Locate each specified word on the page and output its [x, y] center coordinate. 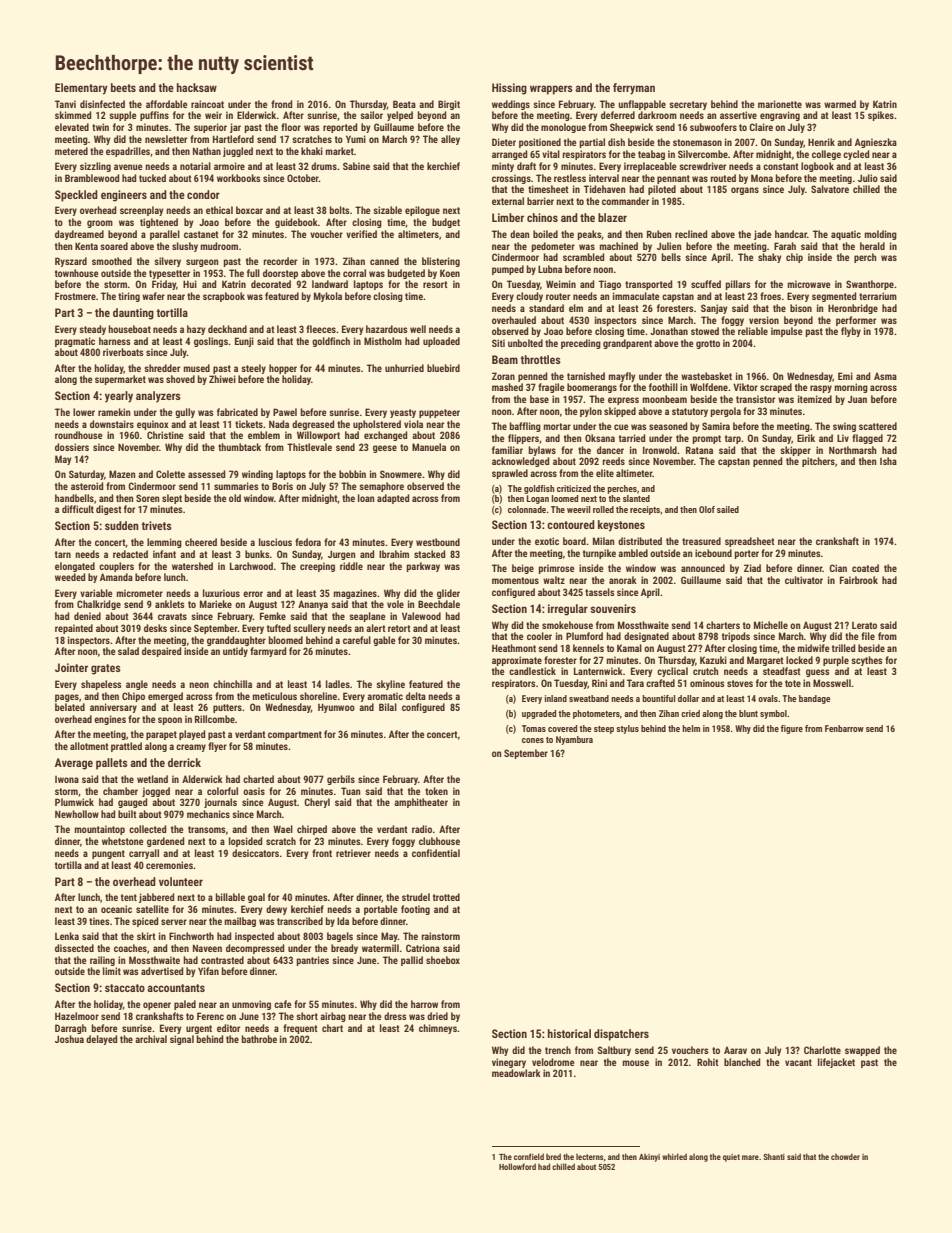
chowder [845, 1156]
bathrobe [259, 1039]
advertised [162, 971]
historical [569, 1033]
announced [703, 568]
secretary [688, 105]
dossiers [72, 447]
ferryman [634, 89]
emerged [165, 697]
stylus [627, 729]
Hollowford [517, 1166]
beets [123, 87]
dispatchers [621, 1035]
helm [691, 728]
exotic [547, 541]
